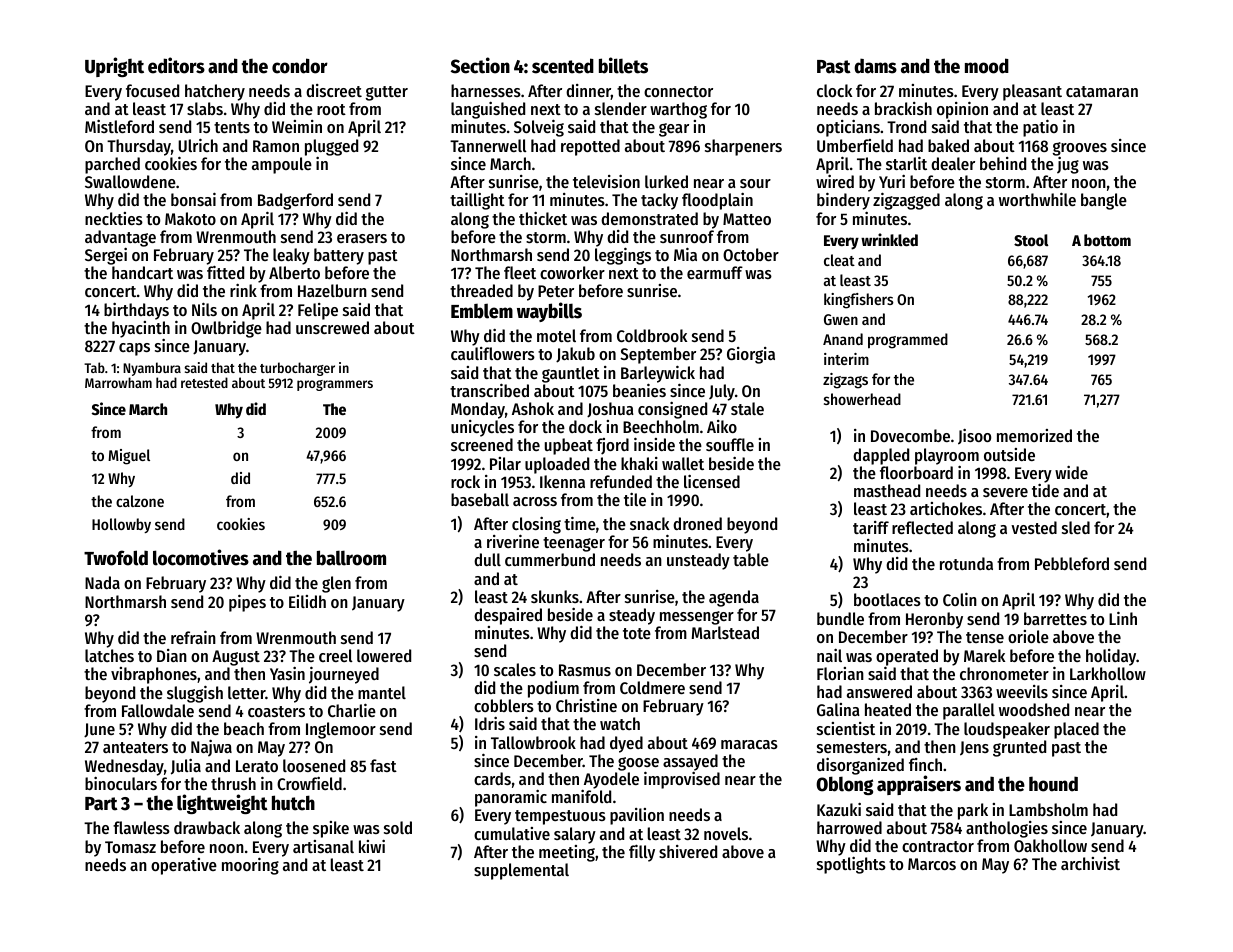 The height and width of the document is (952, 1233). What do you see at coordinates (114, 67) in the document?
I see `Upright` at bounding box center [114, 67].
